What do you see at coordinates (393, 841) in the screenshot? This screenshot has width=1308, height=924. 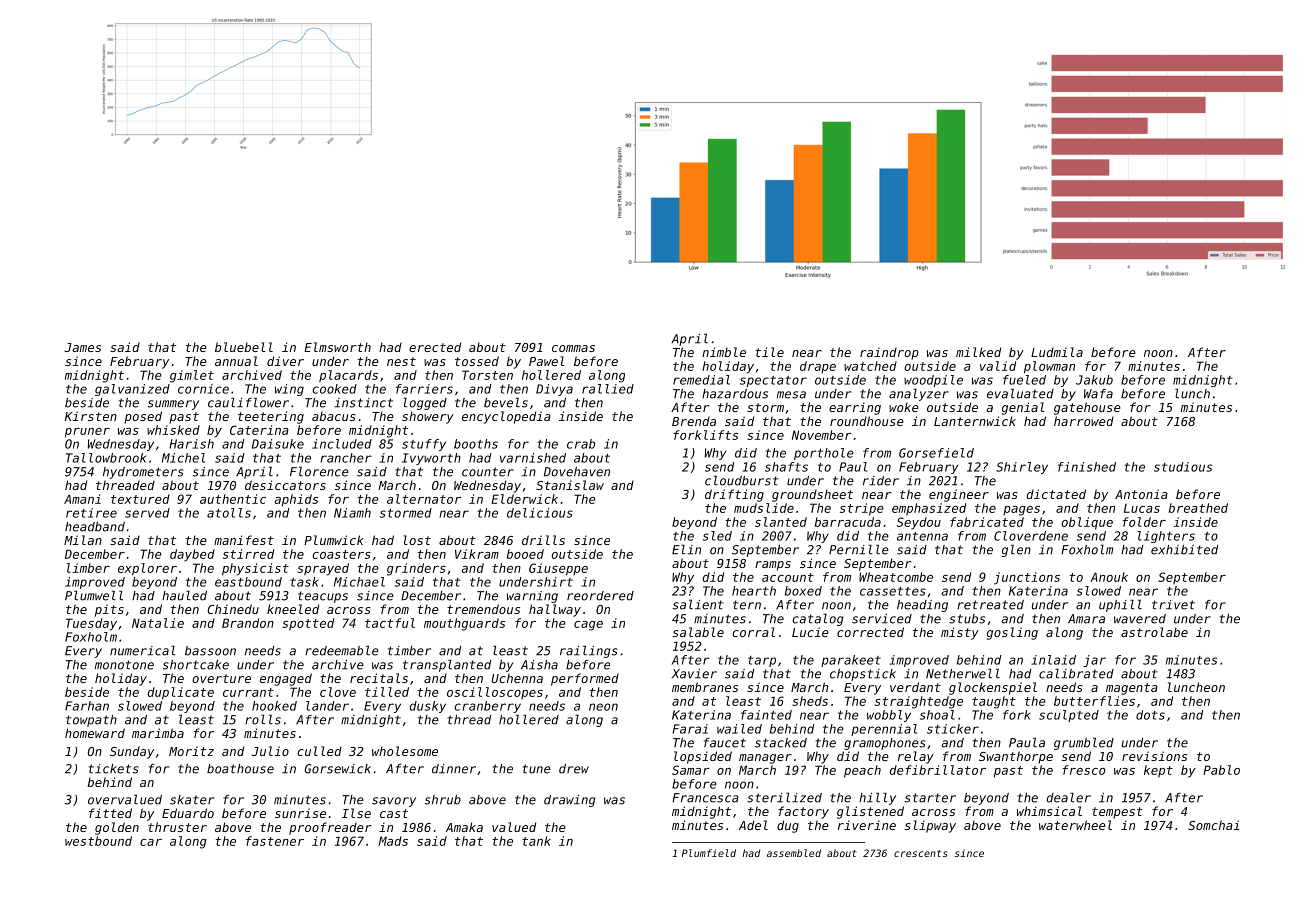 I see `Mads` at bounding box center [393, 841].
